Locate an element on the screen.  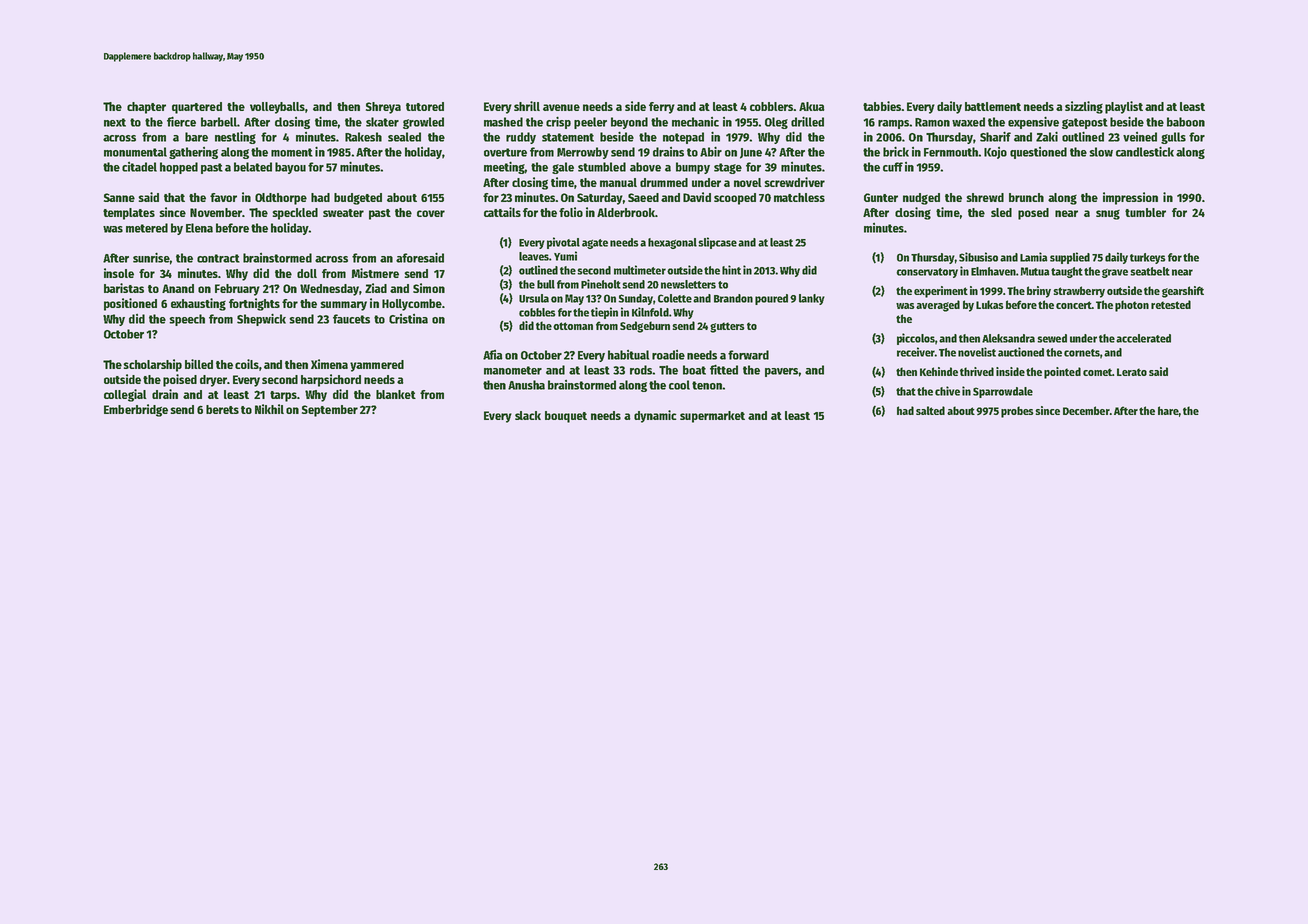
moment is located at coordinates (292, 152).
